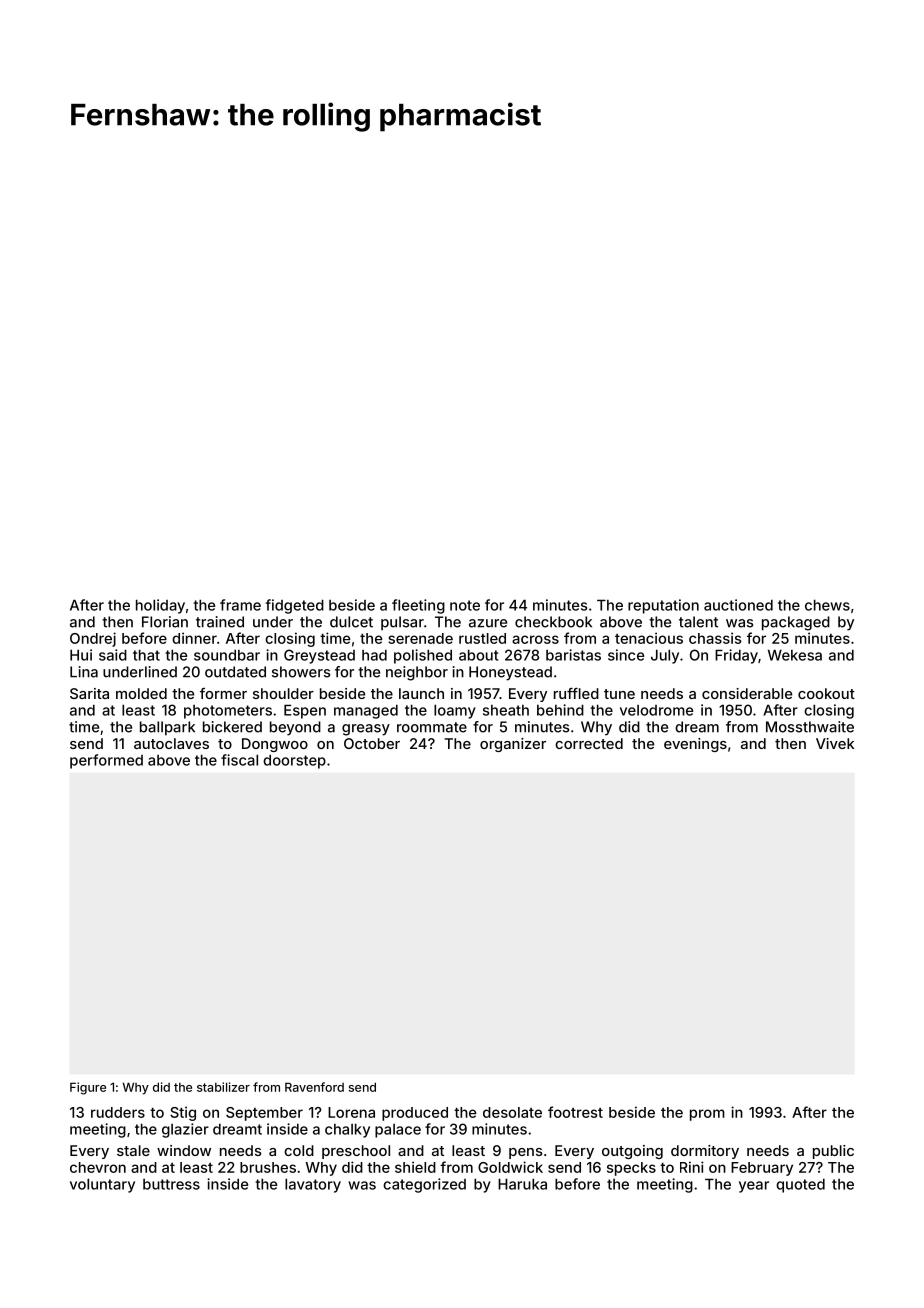  Describe the element at coordinates (695, 745) in the page. I see `evenings` at that location.
